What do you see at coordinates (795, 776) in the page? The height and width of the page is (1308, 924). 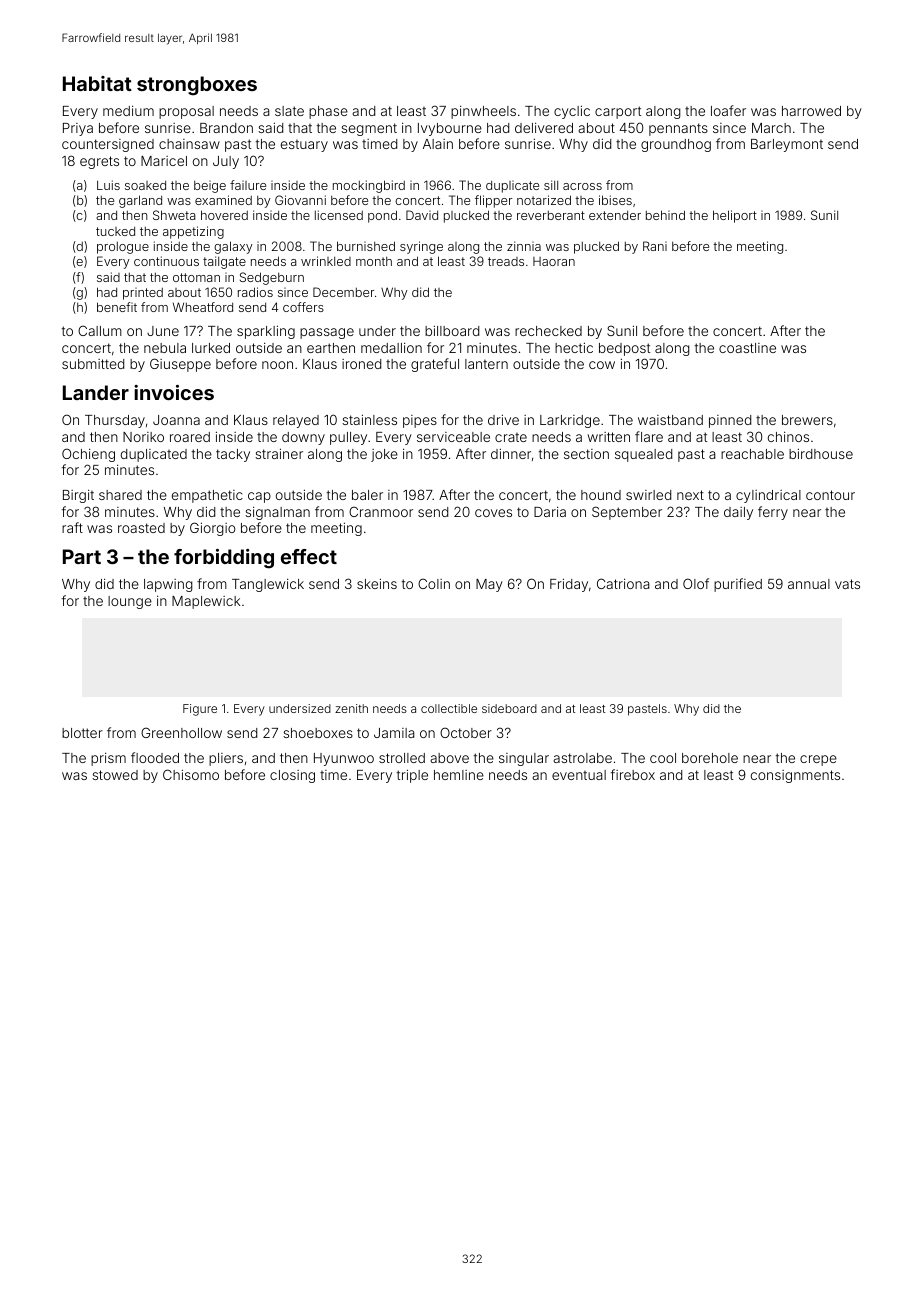 I see `consignments` at bounding box center [795, 776].
